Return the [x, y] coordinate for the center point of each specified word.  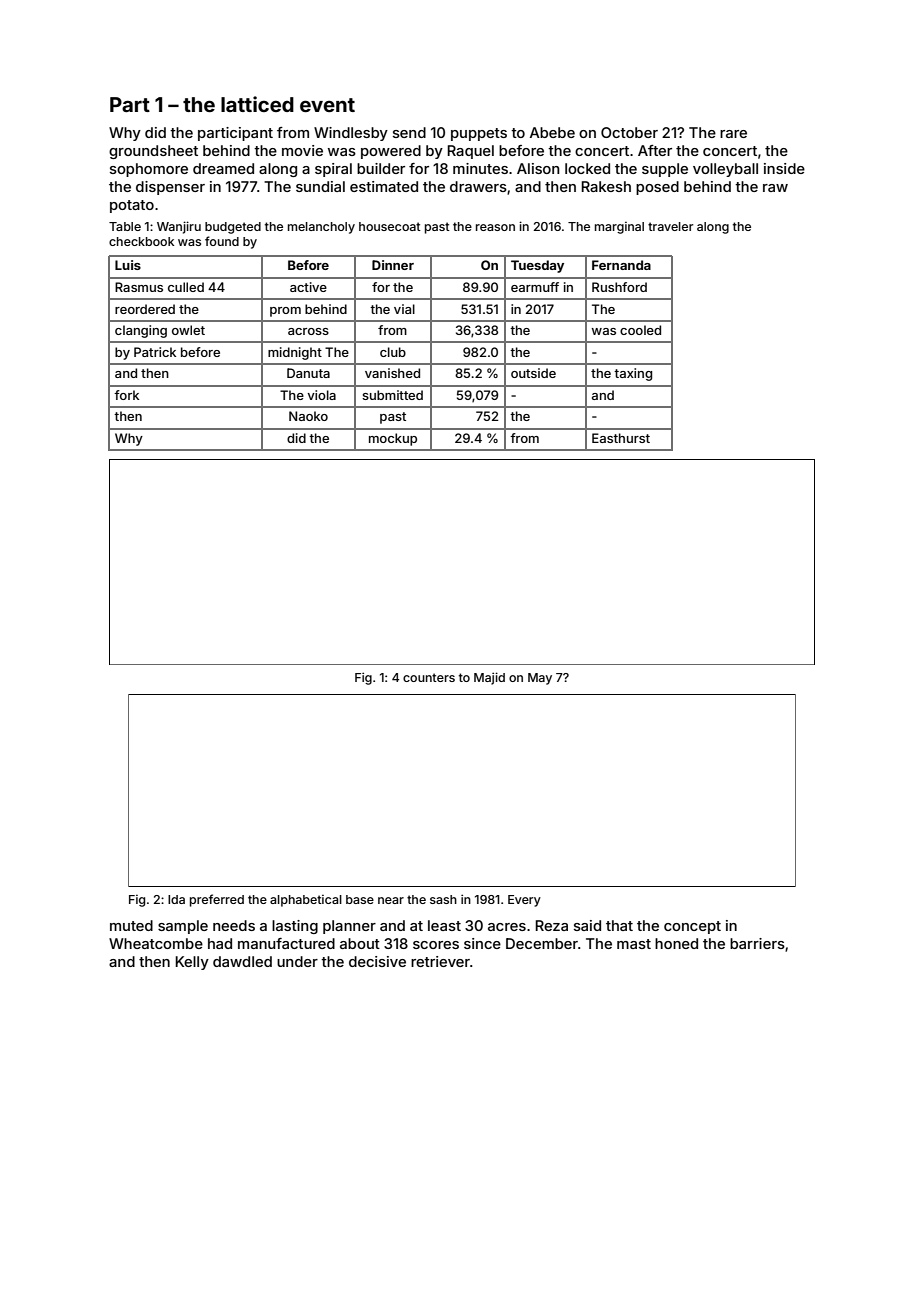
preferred [217, 900]
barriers [757, 943]
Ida [176, 899]
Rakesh [606, 186]
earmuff [535, 287]
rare [733, 134]
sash [443, 899]
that [619, 925]
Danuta [308, 373]
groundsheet [153, 152]
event [327, 105]
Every [524, 901]
